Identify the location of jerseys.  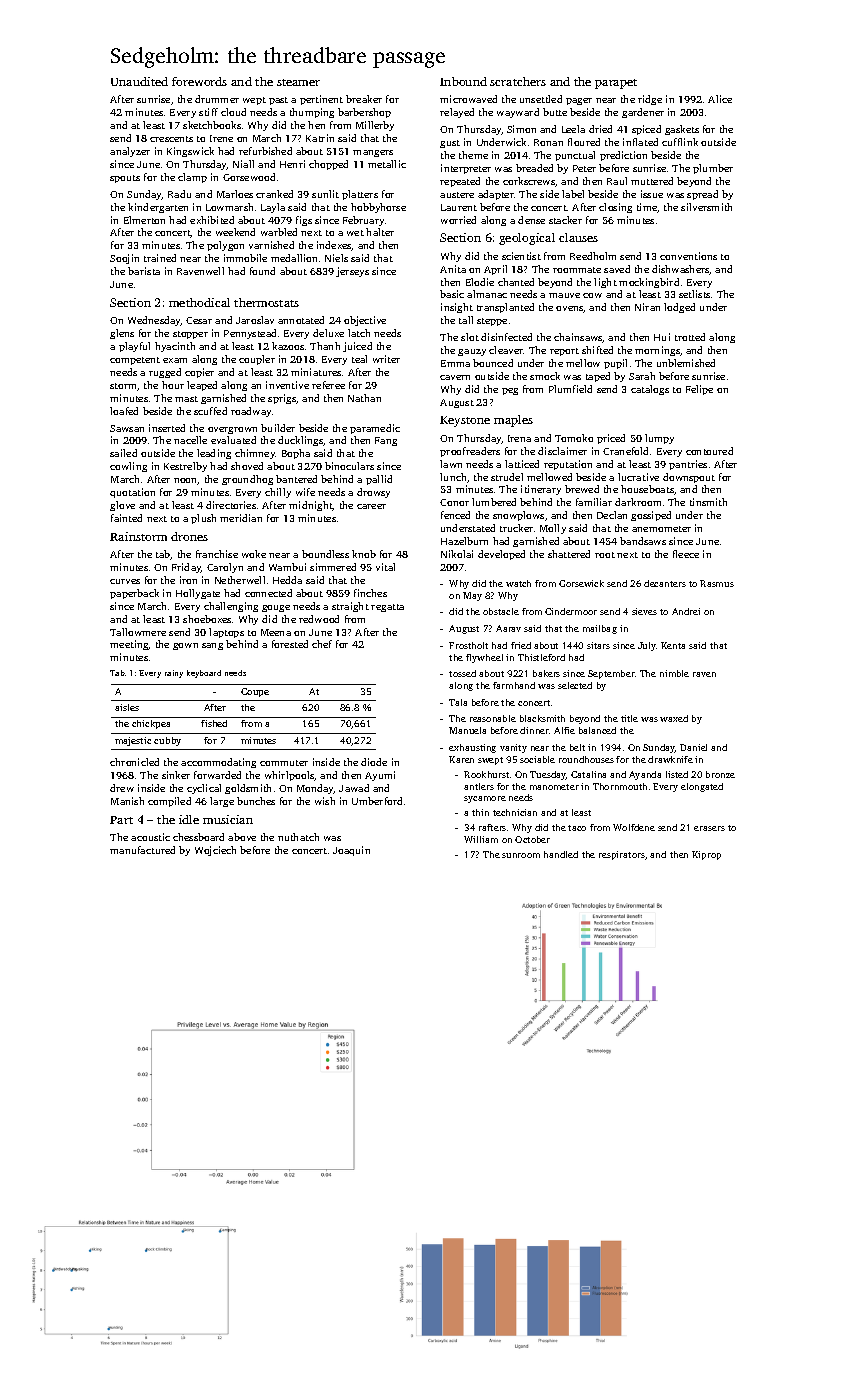
(352, 272).
